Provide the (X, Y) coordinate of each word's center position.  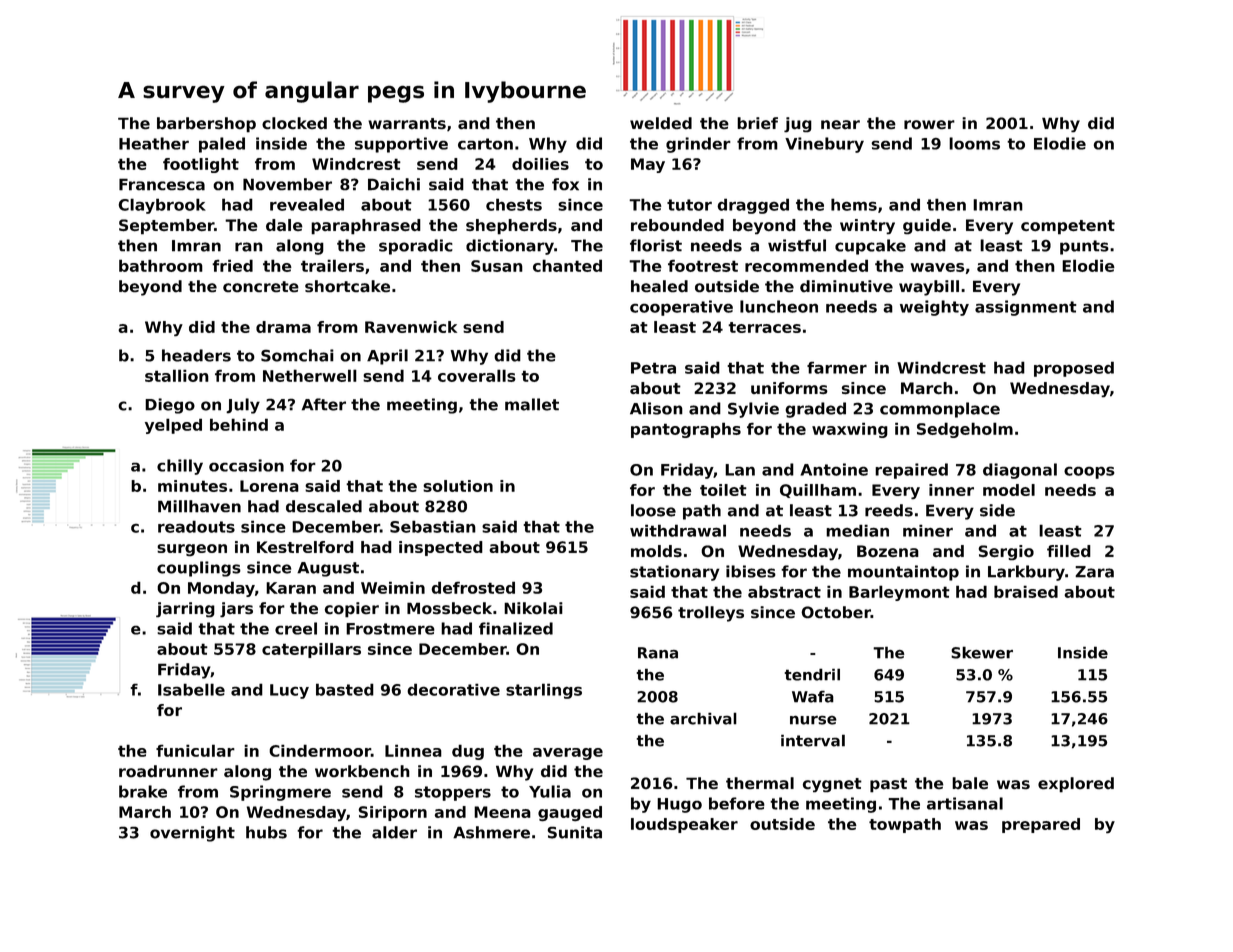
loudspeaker (684, 825)
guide (927, 226)
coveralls (477, 375)
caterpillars (311, 650)
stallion (177, 375)
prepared (1041, 825)
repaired (911, 471)
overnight (192, 834)
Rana (658, 653)
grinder (698, 145)
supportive (401, 145)
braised (1026, 591)
